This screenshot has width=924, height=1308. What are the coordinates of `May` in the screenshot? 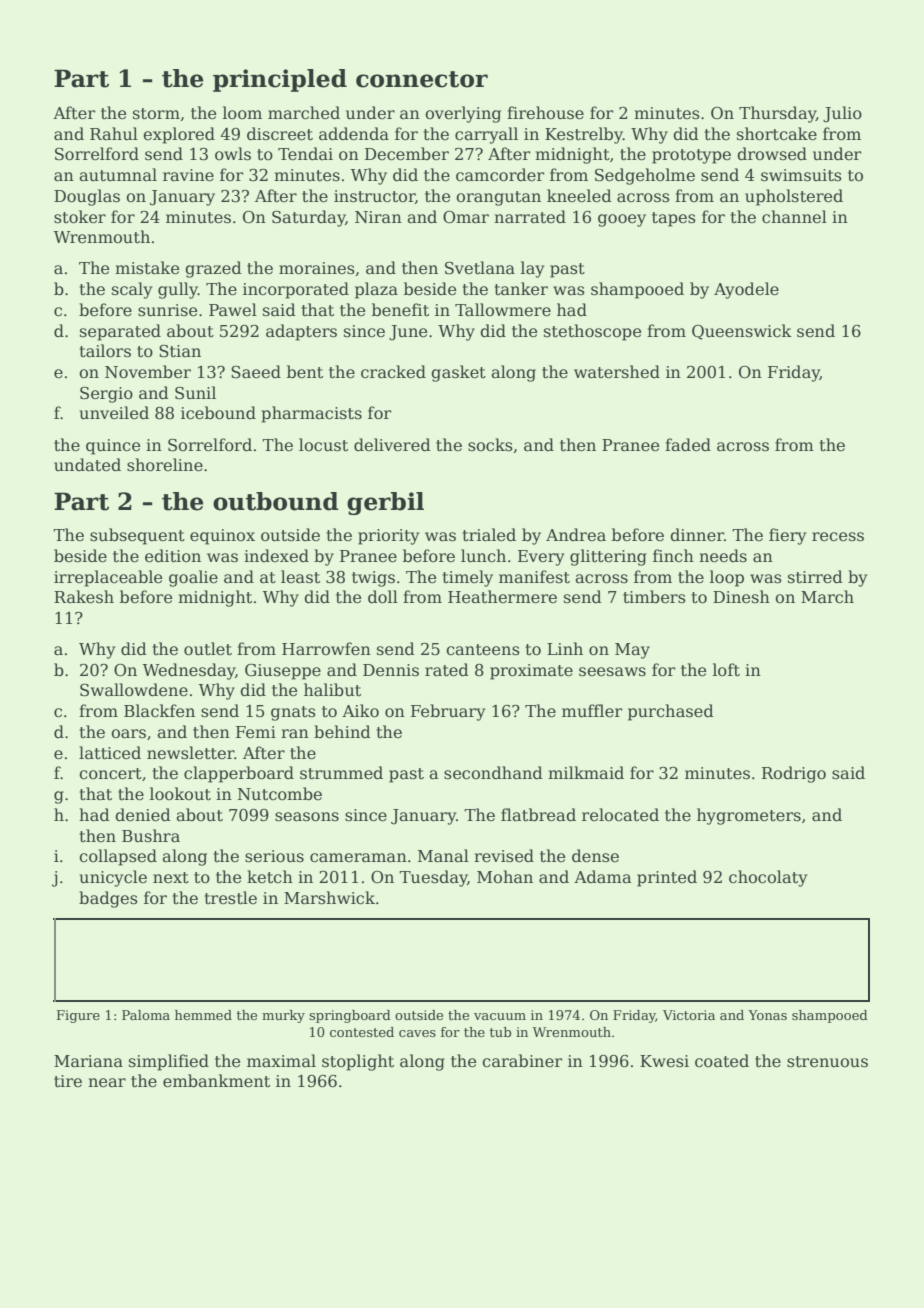 It's located at (632, 651).
